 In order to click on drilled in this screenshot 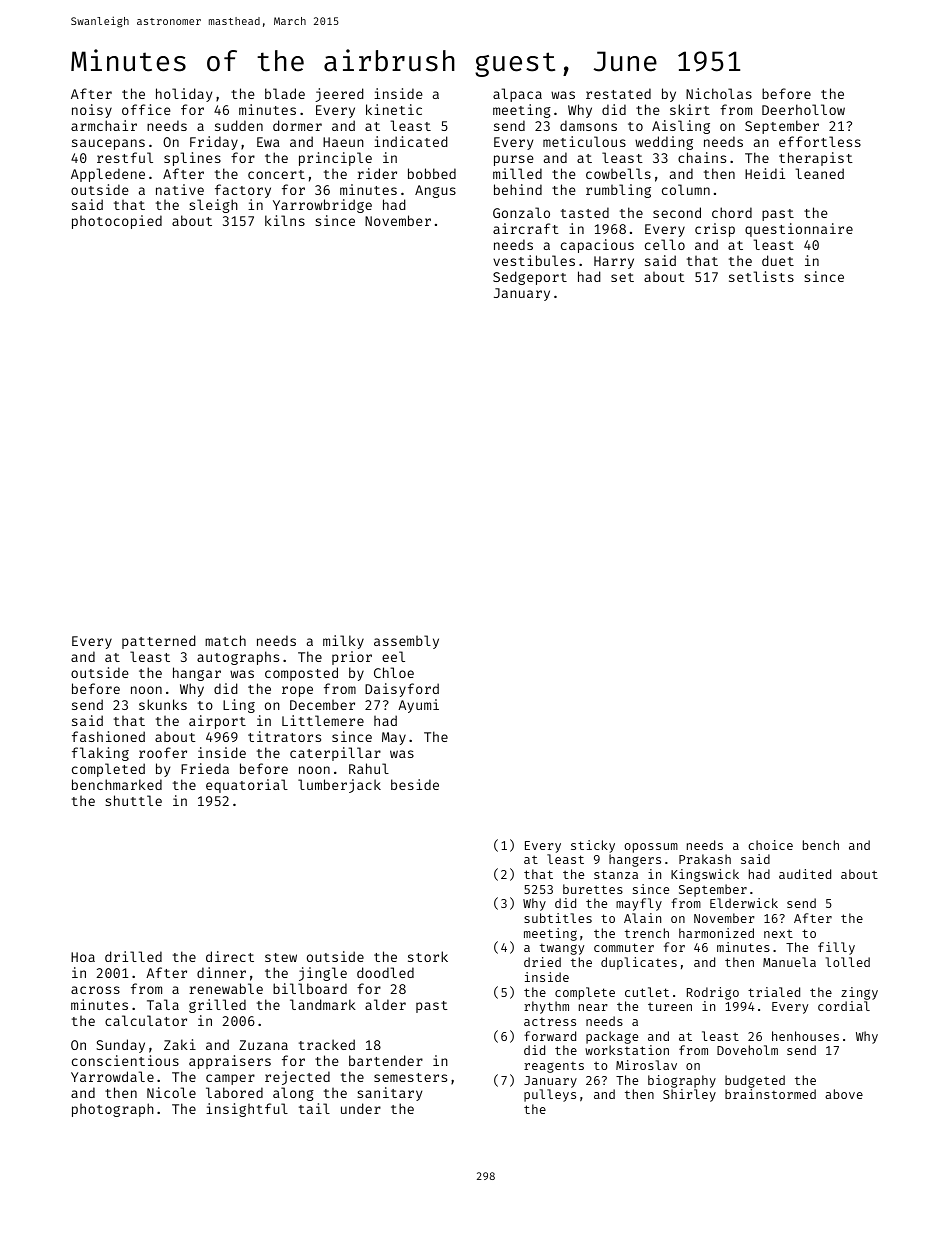, I will do `click(133, 956)`.
